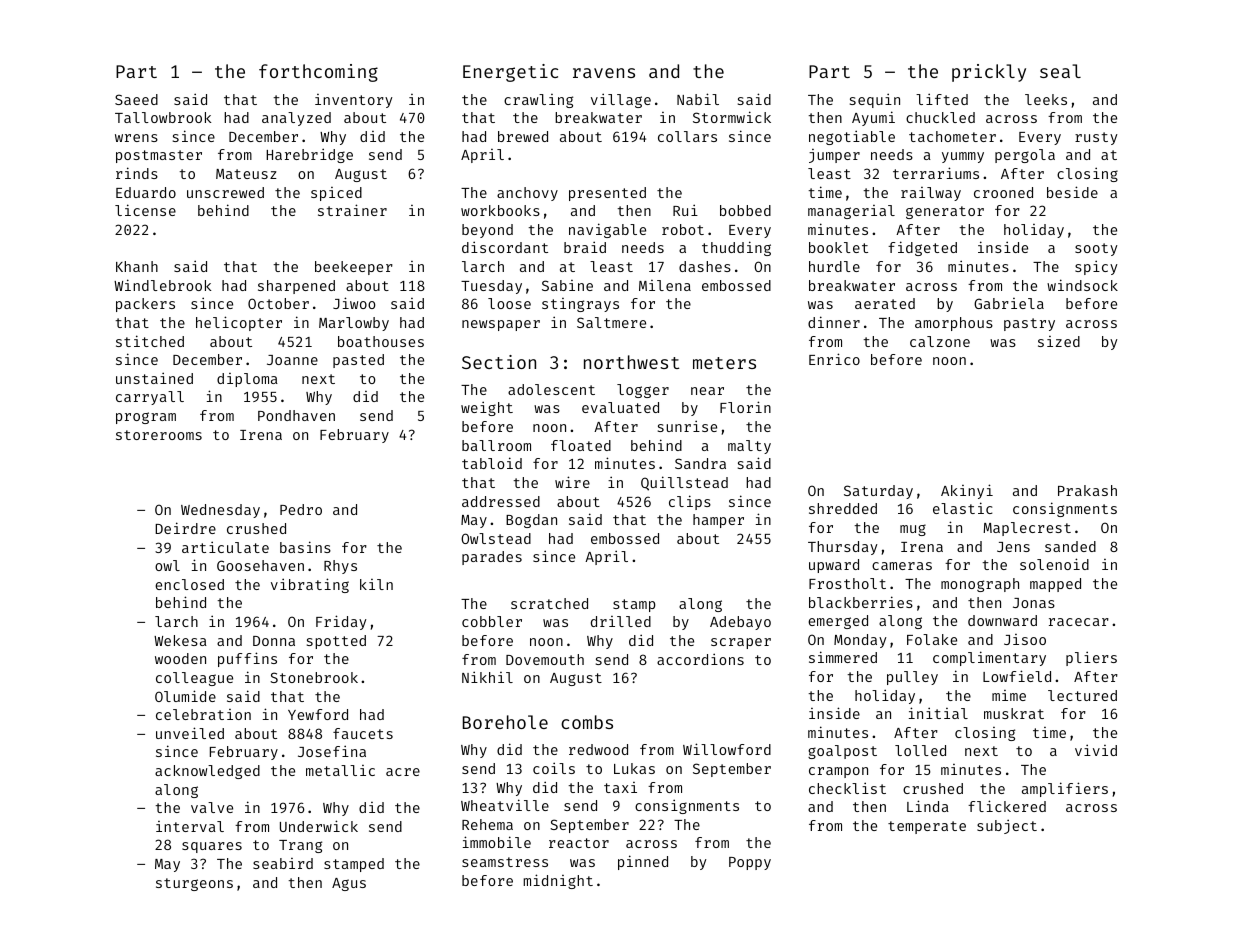 The image size is (1233, 952). I want to click on cobbler, so click(492, 621).
